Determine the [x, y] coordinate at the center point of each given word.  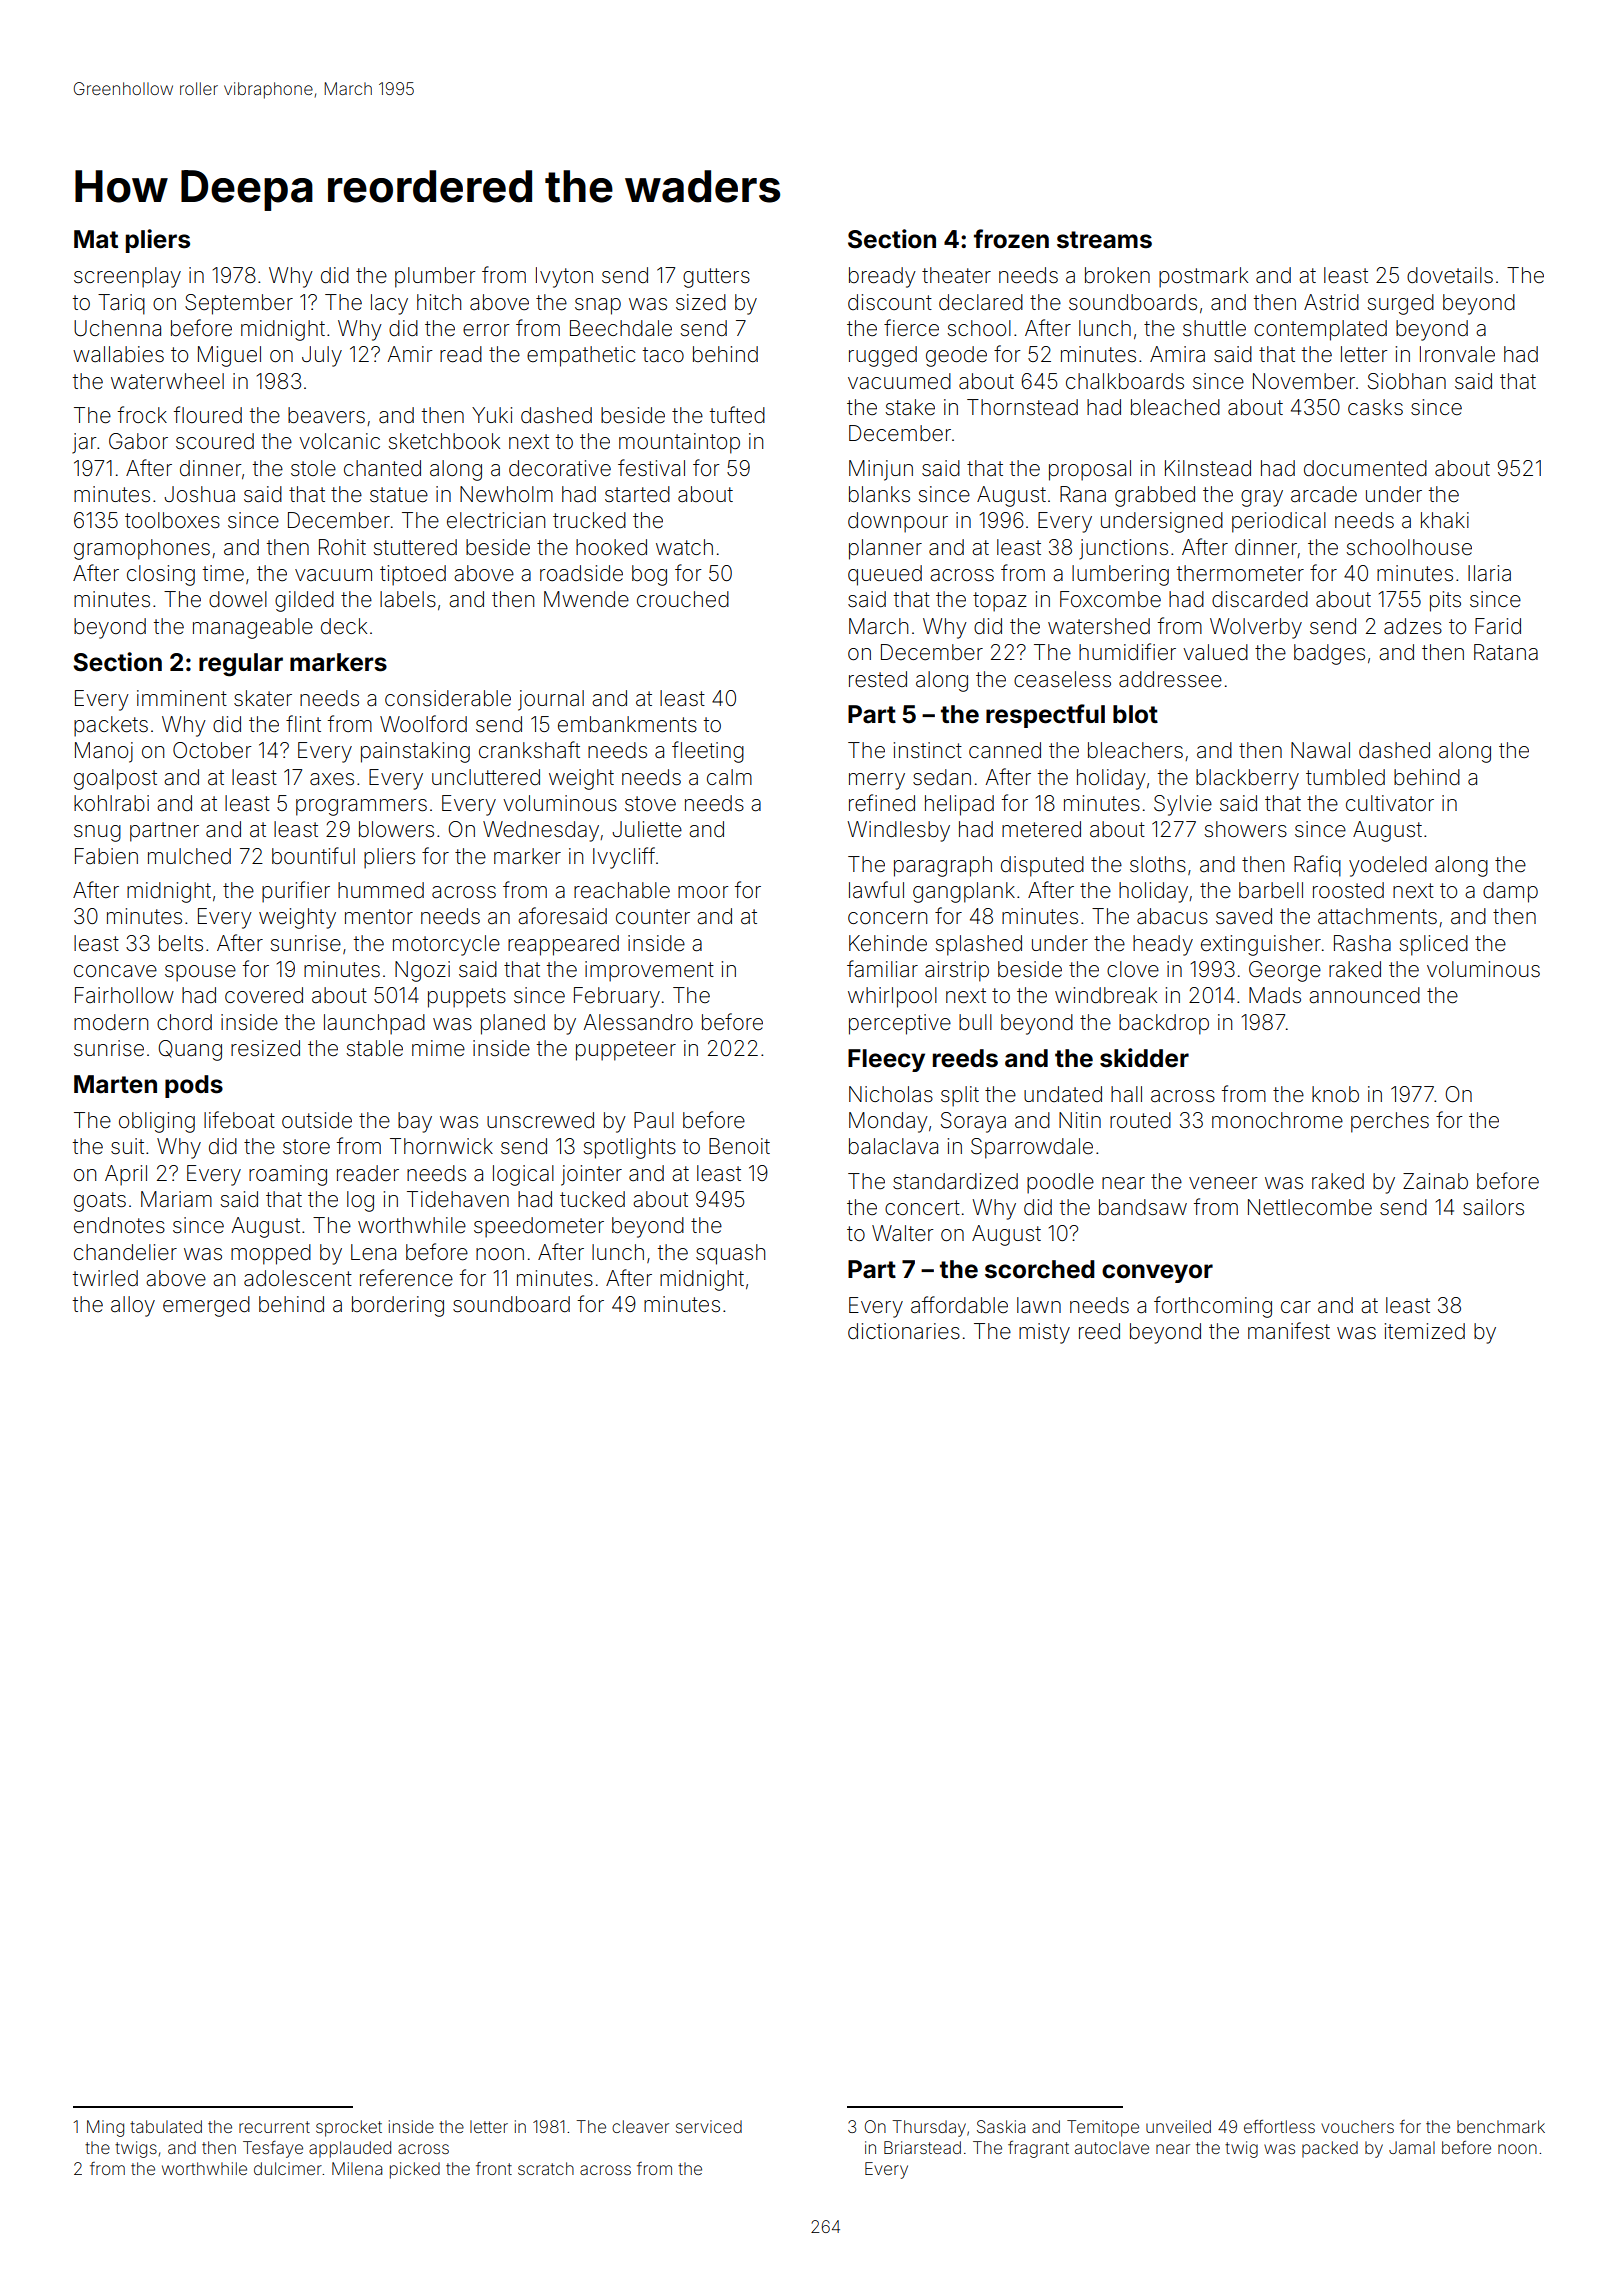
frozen [1011, 239]
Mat [96, 239]
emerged [206, 1306]
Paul [654, 1120]
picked [415, 2170]
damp [1510, 892]
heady [1163, 945]
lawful [876, 889]
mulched [189, 856]
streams [1104, 240]
